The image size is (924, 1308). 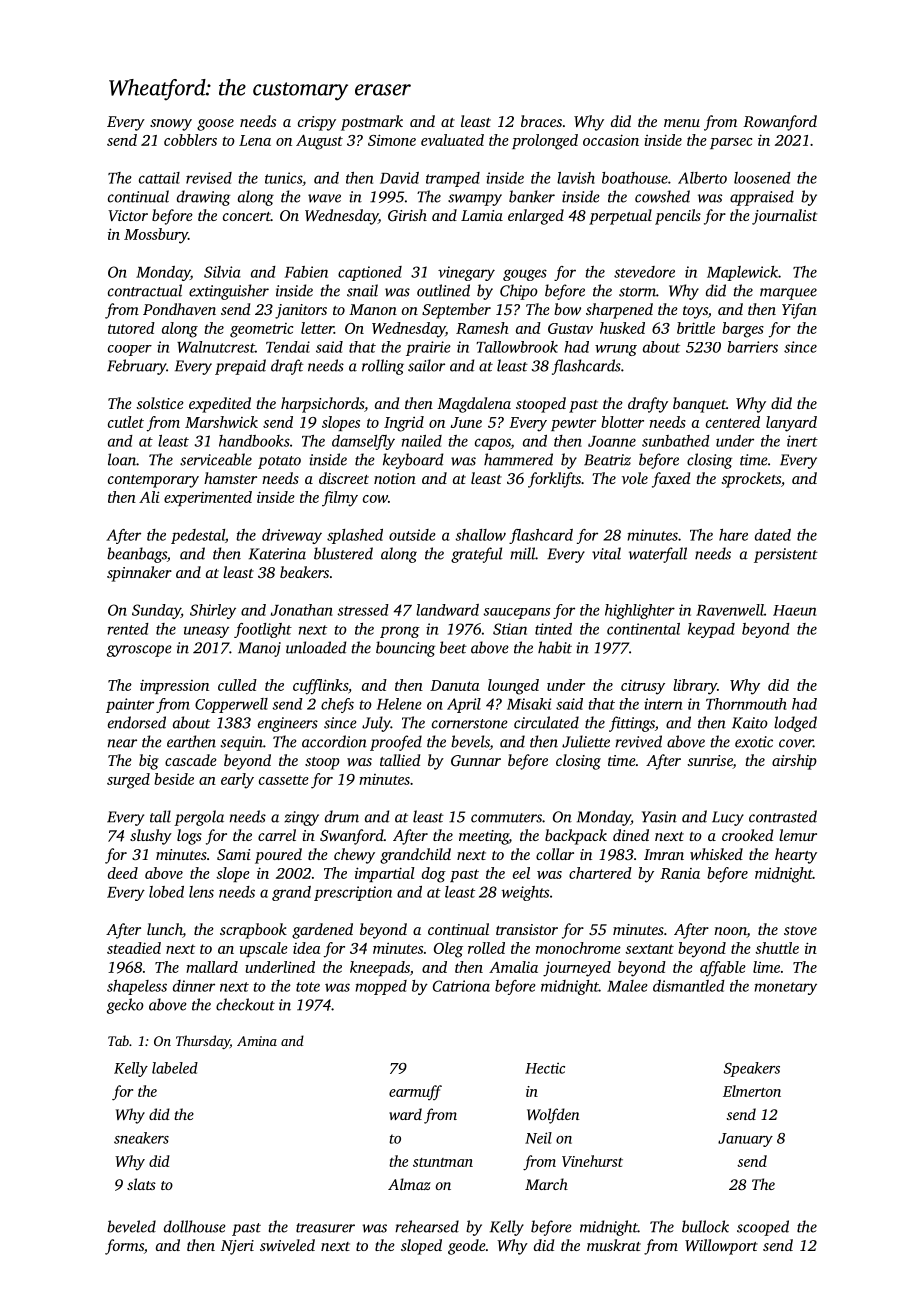 What do you see at coordinates (752, 347) in the screenshot?
I see `barriers` at bounding box center [752, 347].
